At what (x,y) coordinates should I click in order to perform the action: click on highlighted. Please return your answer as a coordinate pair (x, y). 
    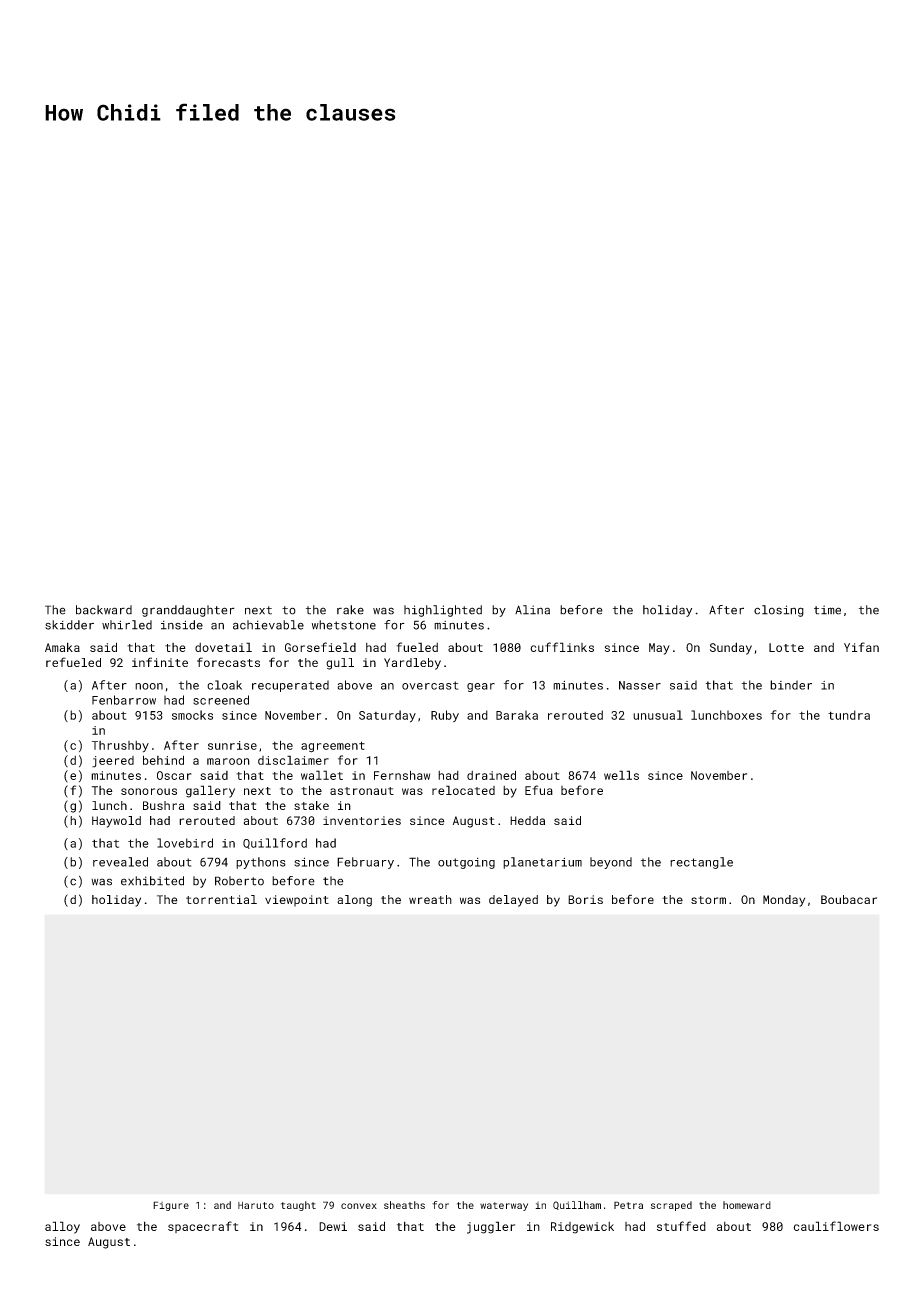
    Looking at the image, I should click on (443, 611).
